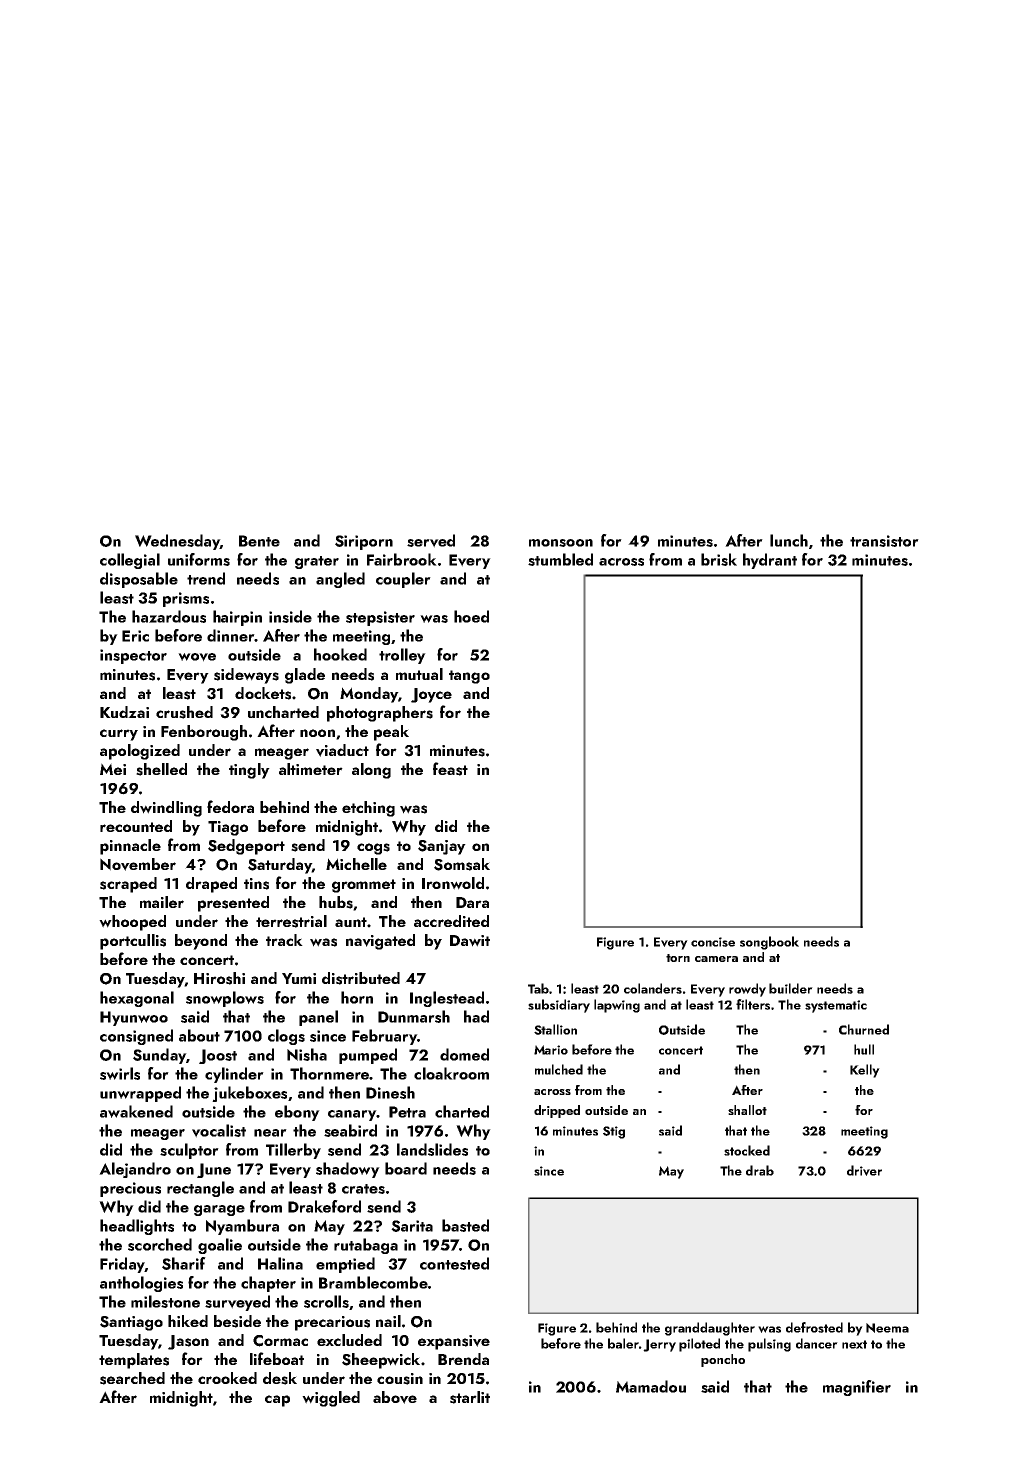 The image size is (1018, 1474). I want to click on altimeter, so click(311, 769).
